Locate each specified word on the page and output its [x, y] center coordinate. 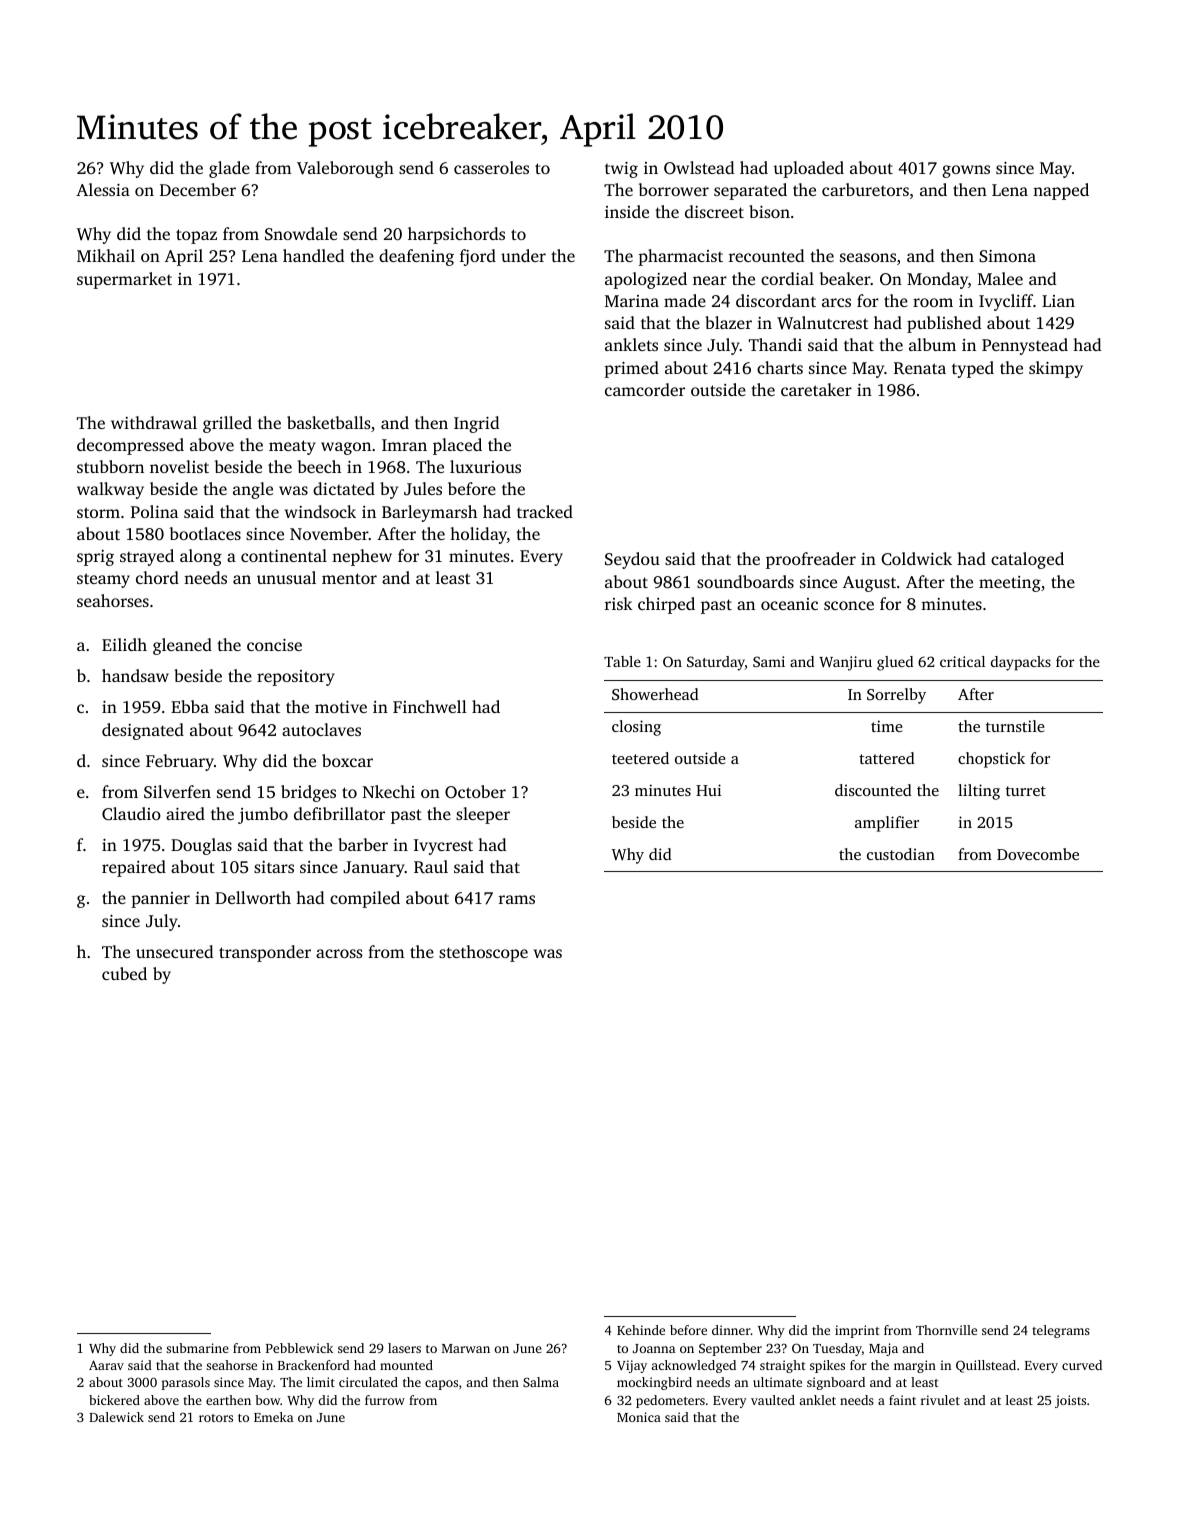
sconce [849, 605]
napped [1061, 191]
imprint [857, 1331]
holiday [478, 535]
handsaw [135, 675]
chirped [666, 605]
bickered [114, 1400]
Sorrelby [896, 696]
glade [229, 169]
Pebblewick [299, 1348]
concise [274, 645]
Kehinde [641, 1330]
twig [621, 170]
